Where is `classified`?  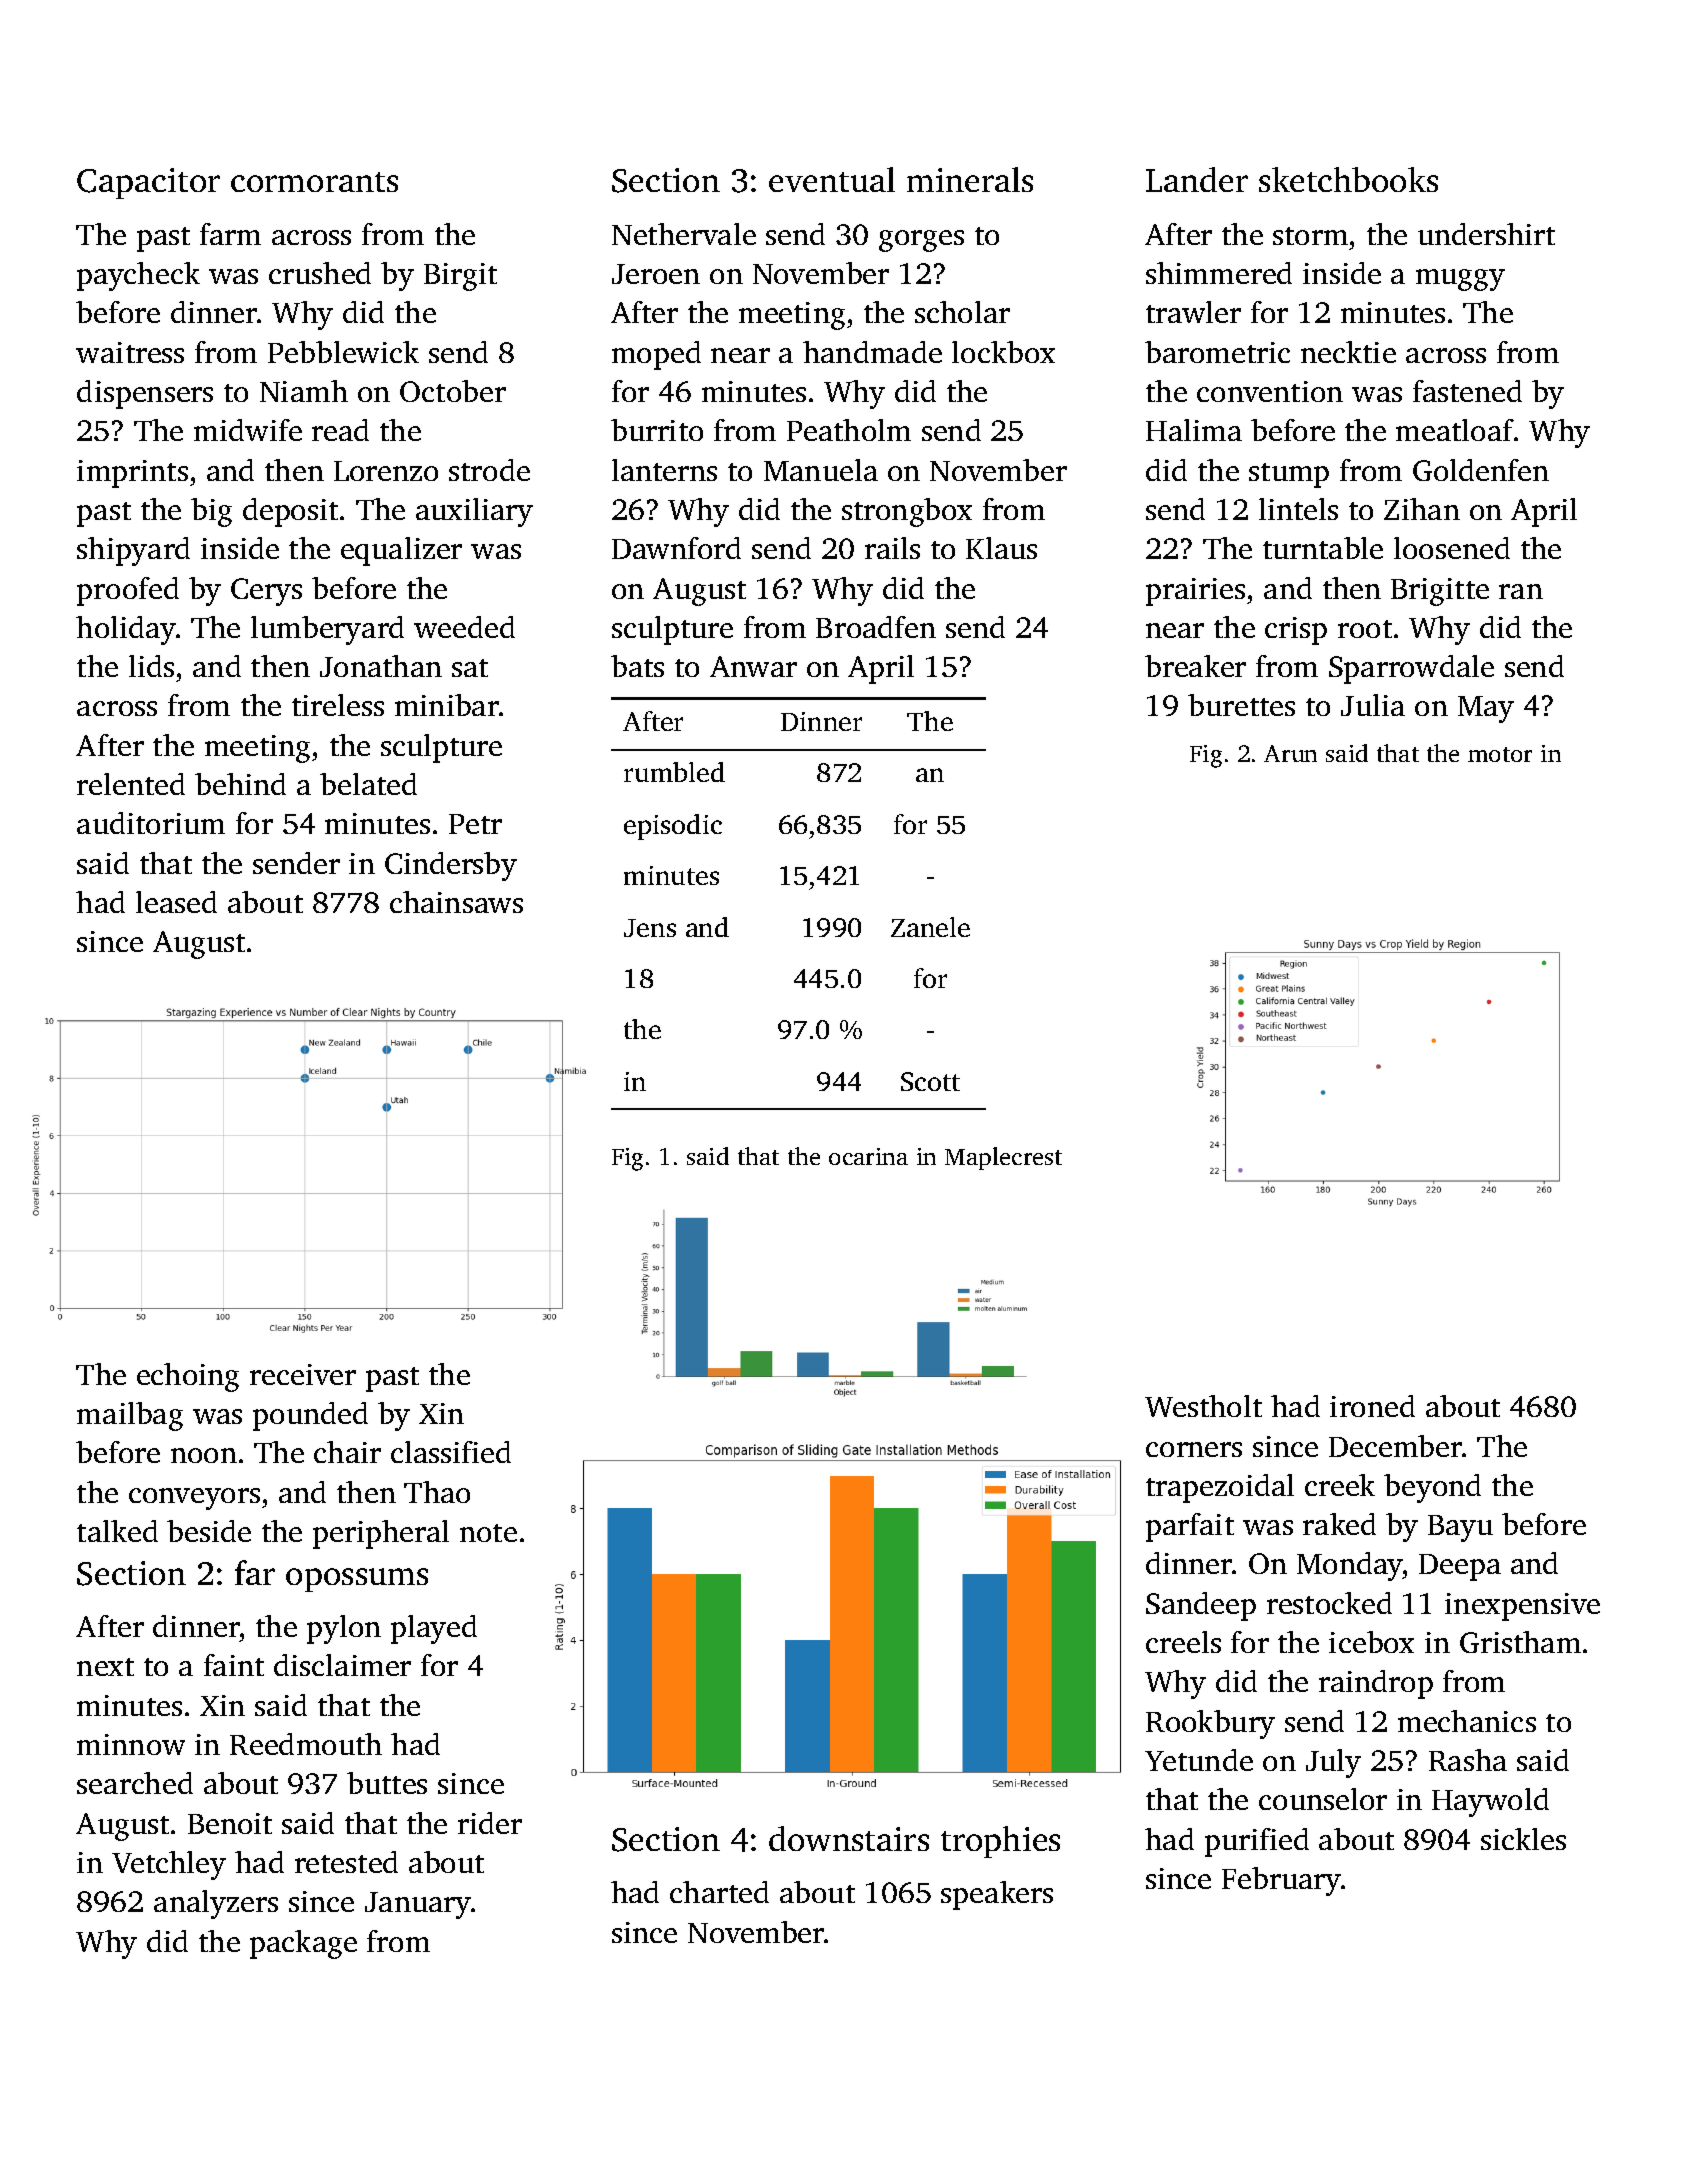
classified is located at coordinates (451, 1452).
